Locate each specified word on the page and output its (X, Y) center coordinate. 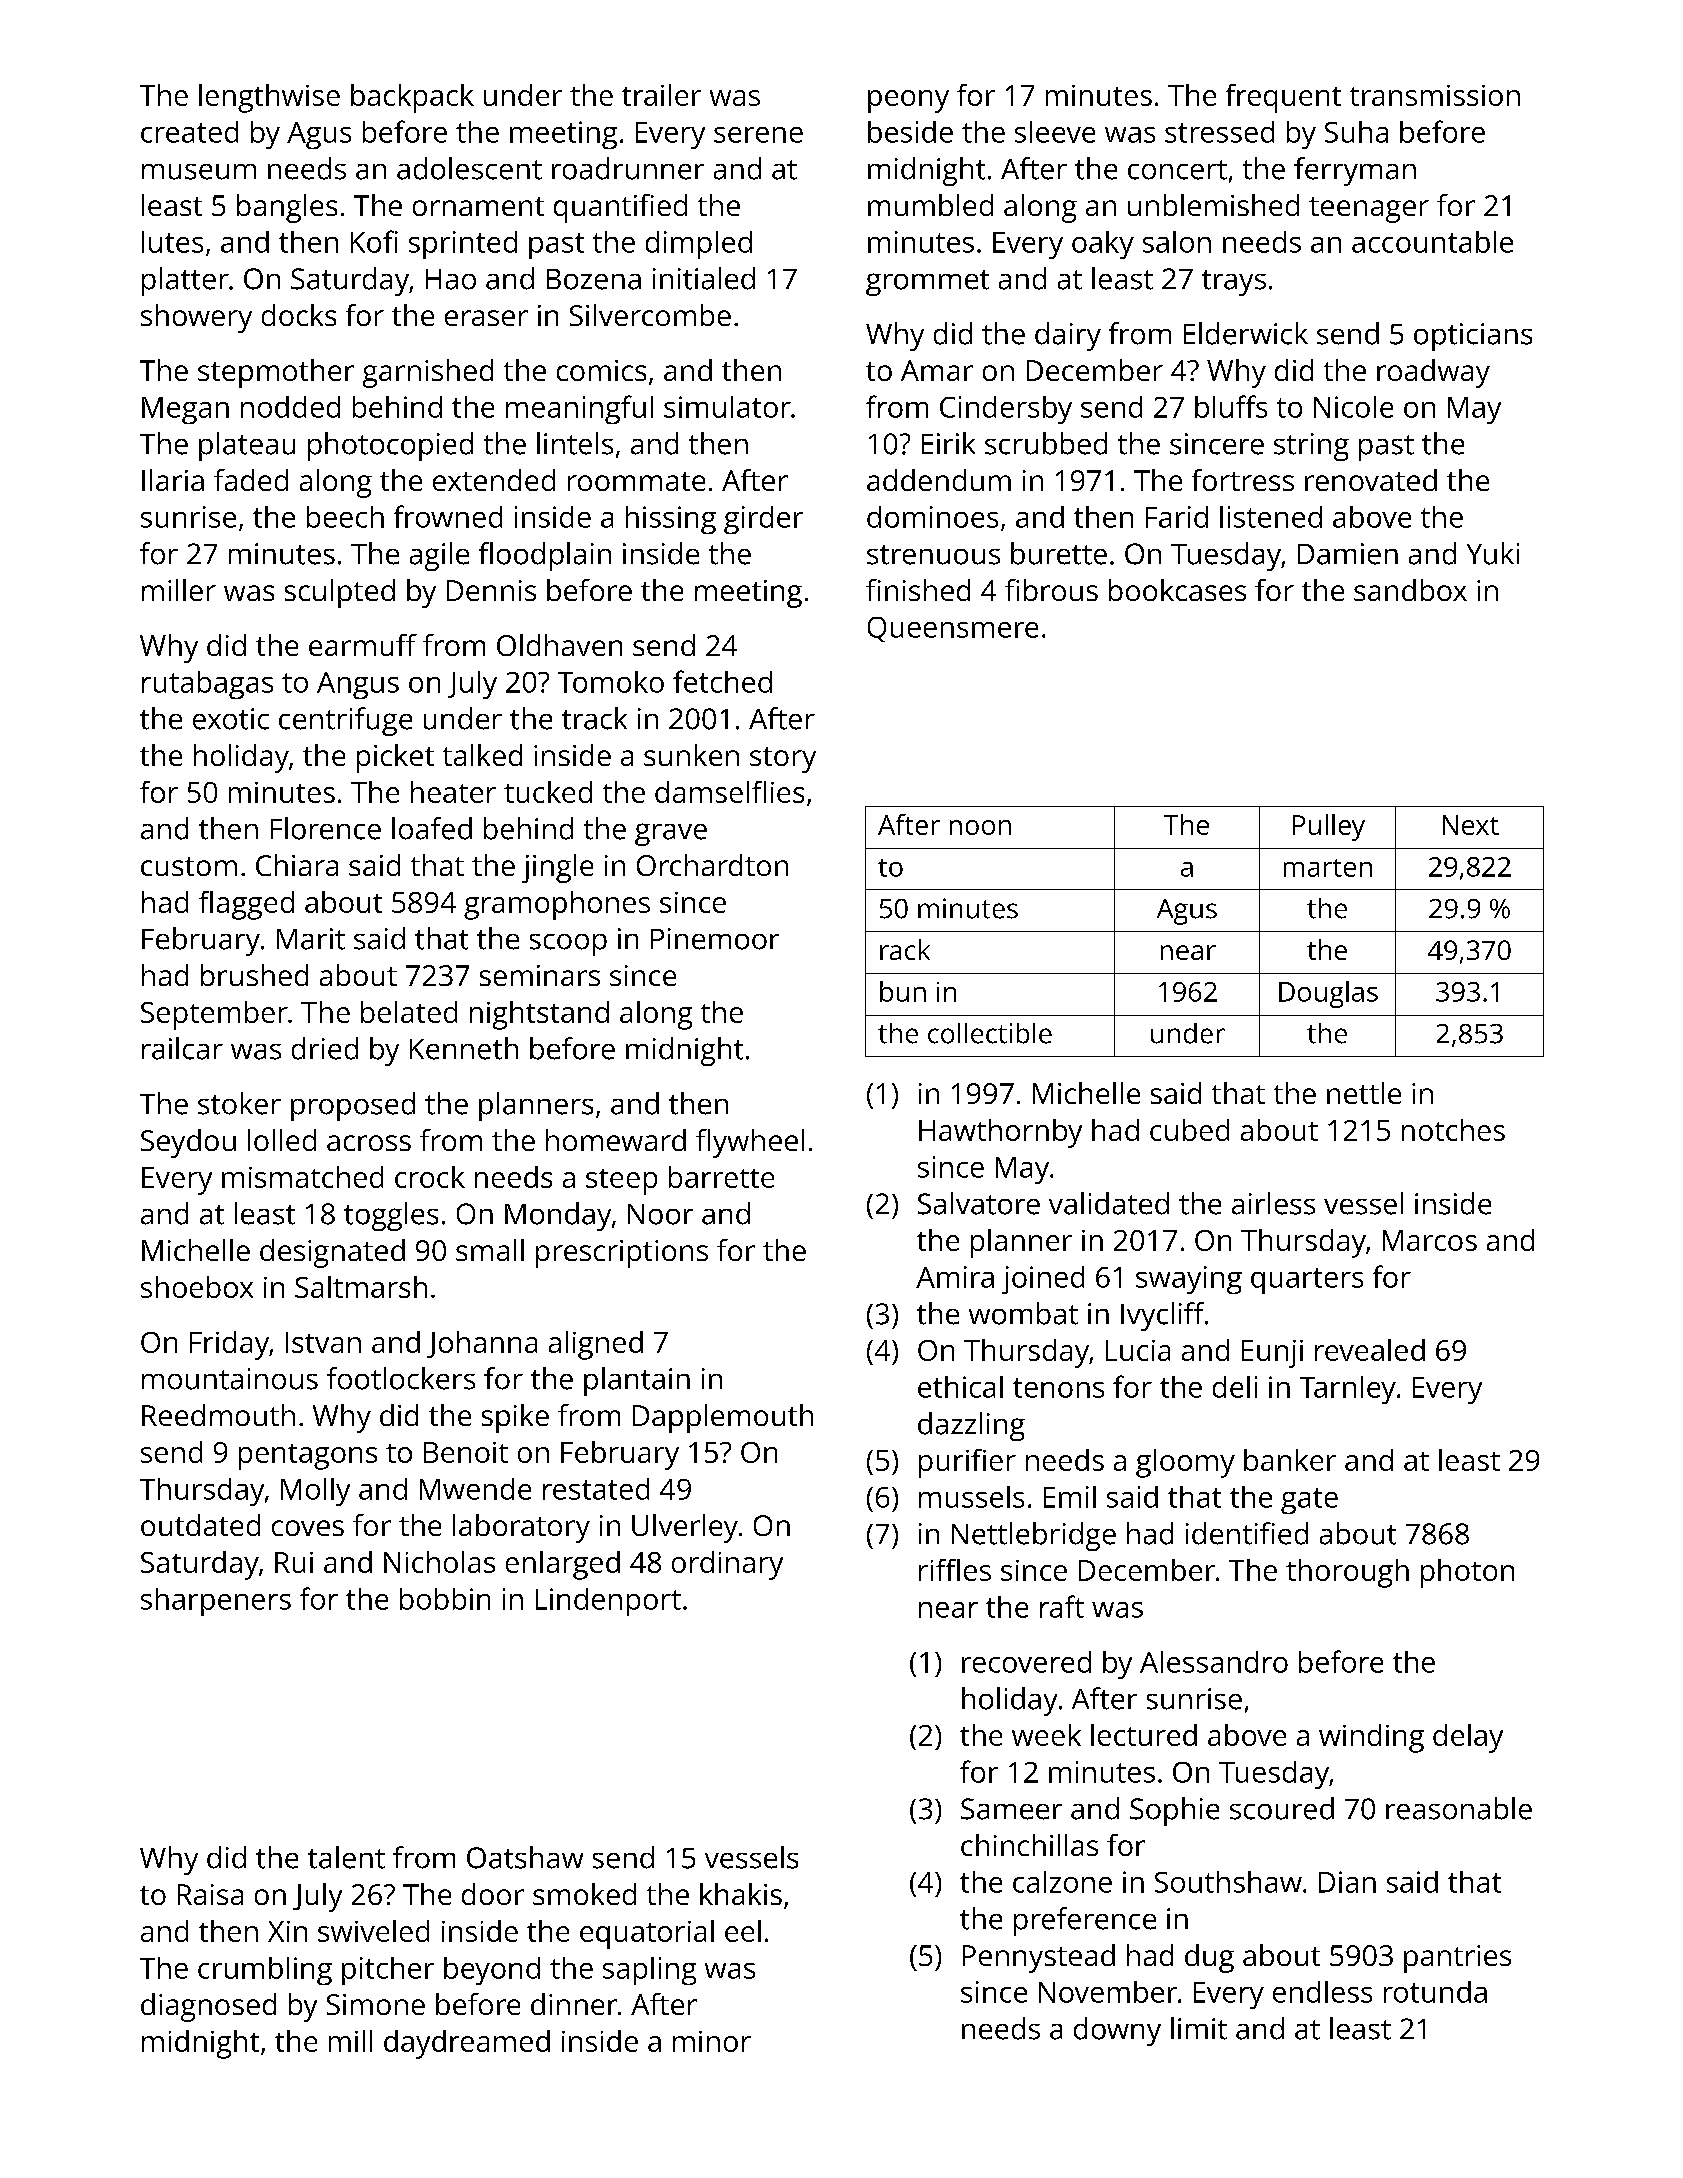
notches (1453, 1130)
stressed (1219, 132)
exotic (231, 719)
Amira (955, 1277)
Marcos (1430, 1240)
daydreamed (467, 2044)
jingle (557, 868)
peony (908, 101)
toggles (391, 1216)
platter (185, 281)
